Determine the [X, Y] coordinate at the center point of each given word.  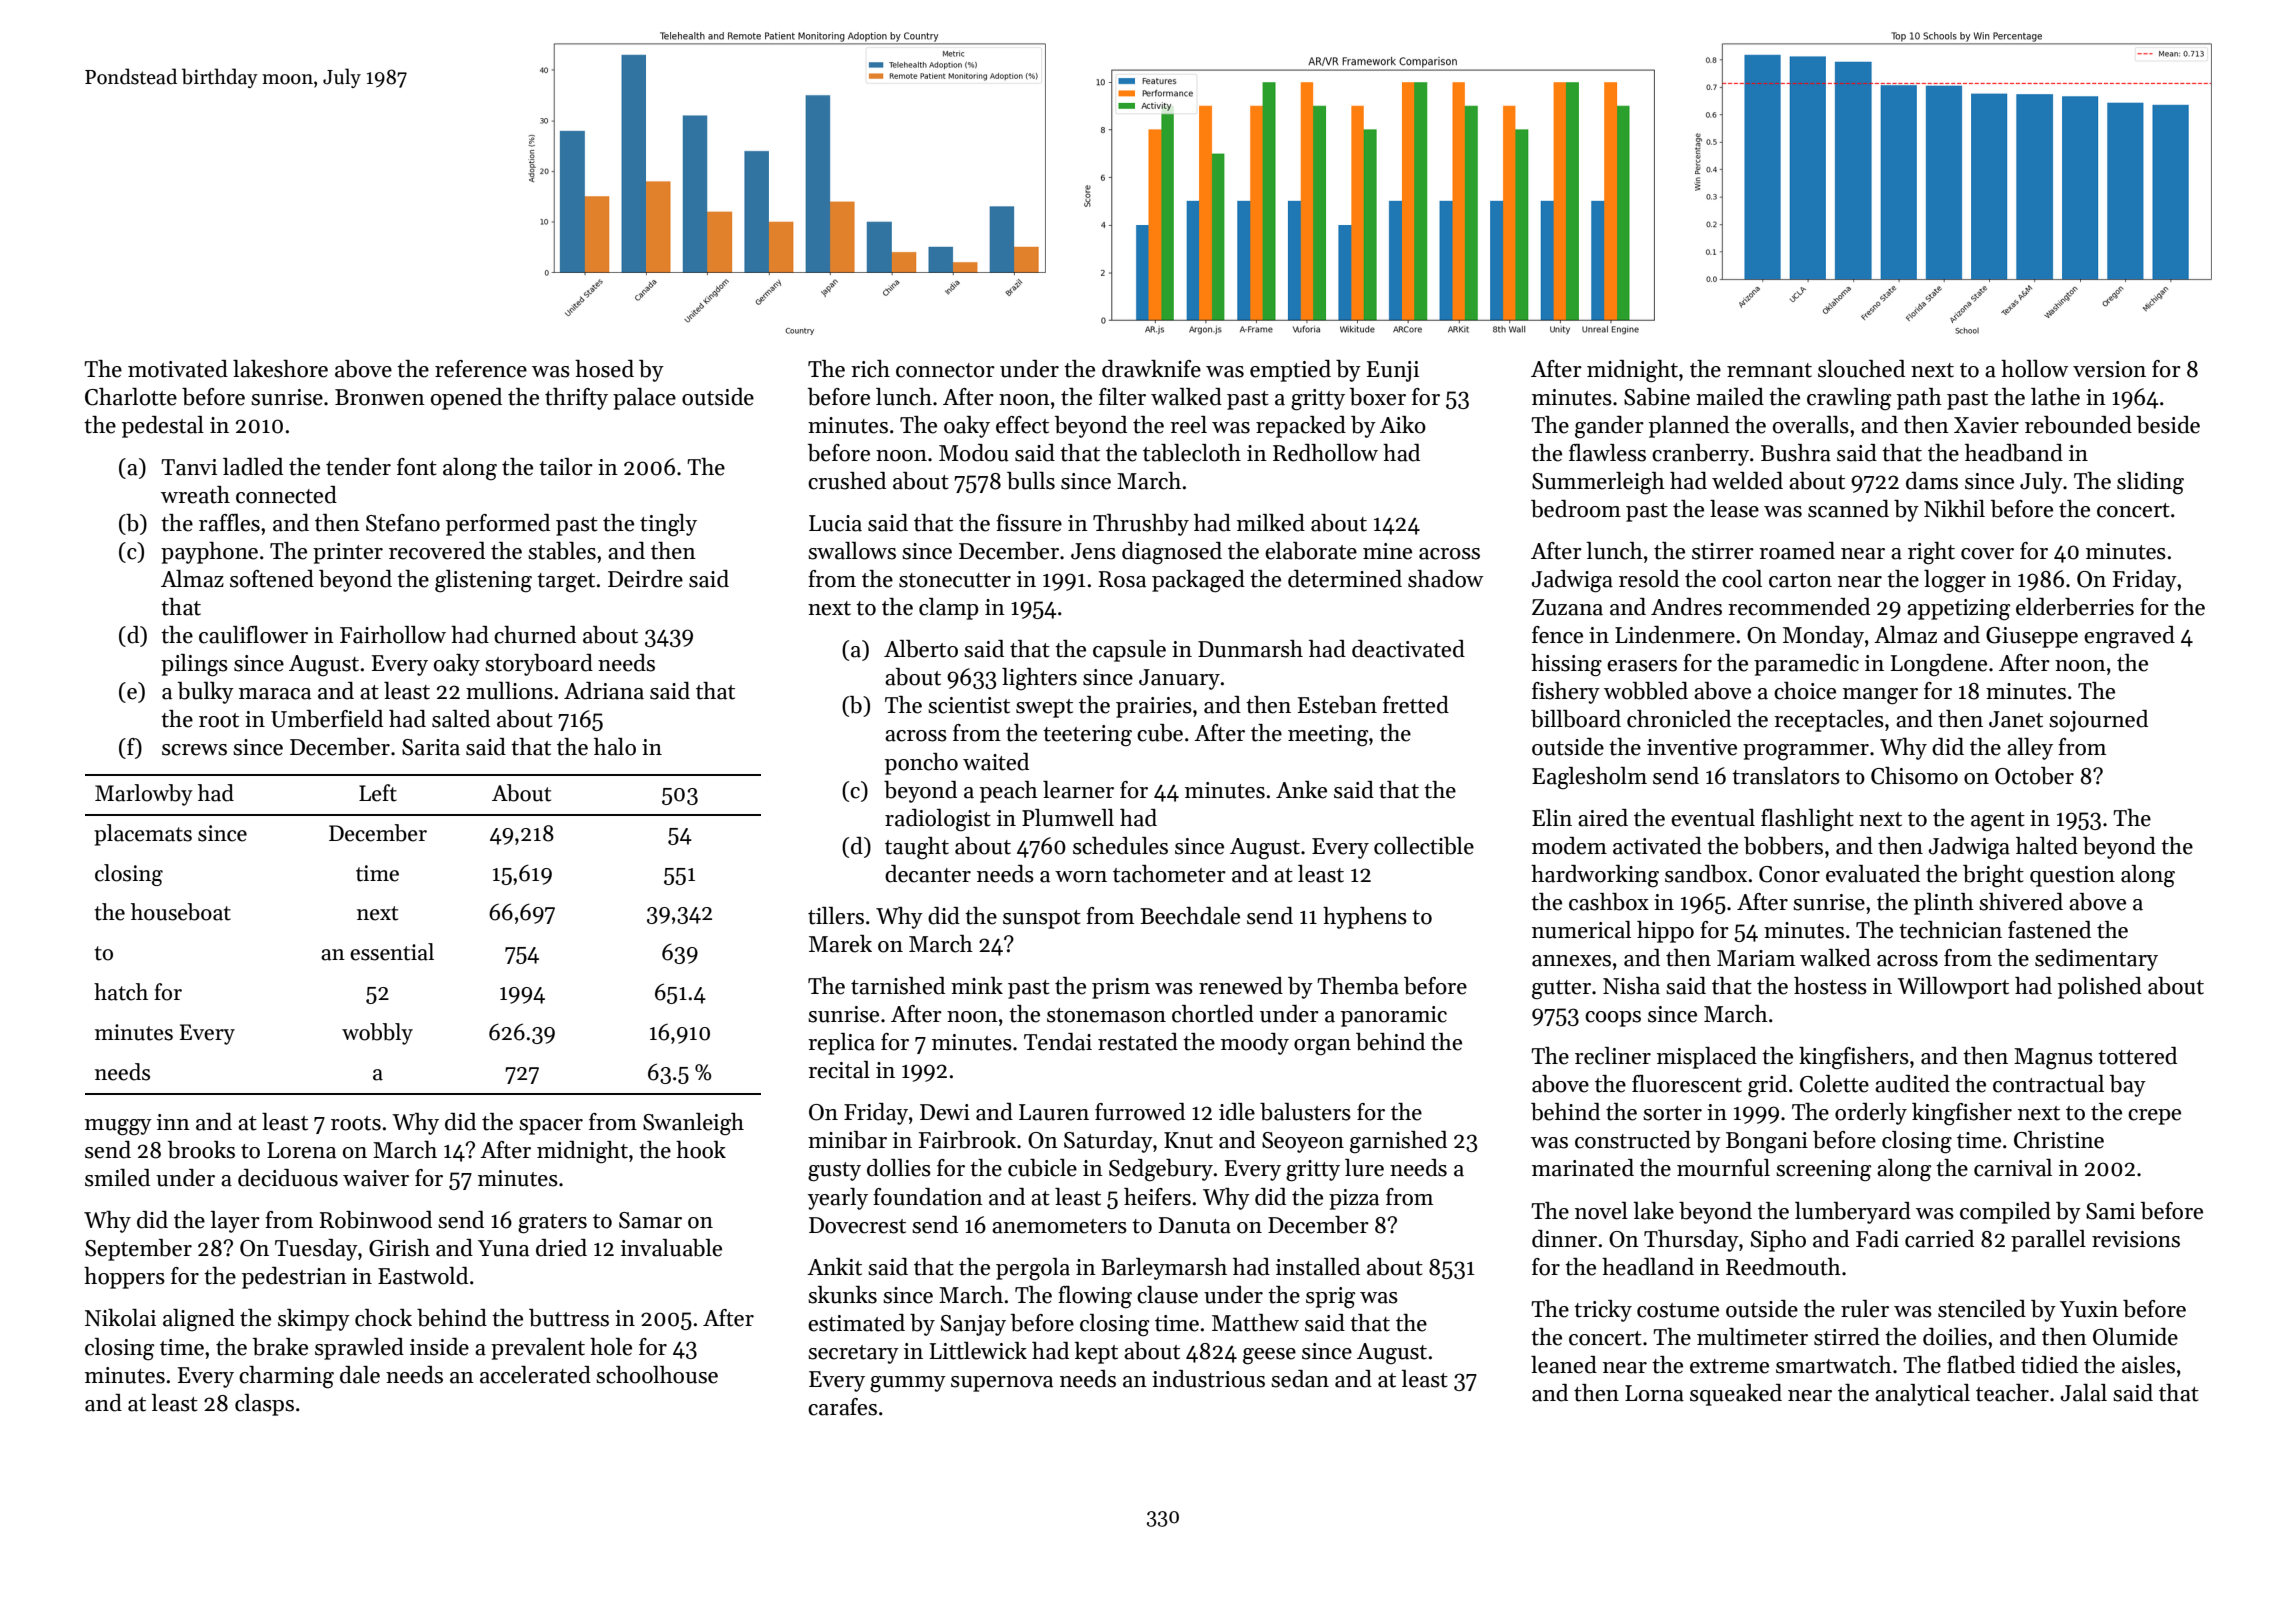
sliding [2150, 483]
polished [2100, 988]
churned [535, 635]
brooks [201, 1150]
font [417, 467]
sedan [1300, 1379]
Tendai [1058, 1042]
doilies [1955, 1337]
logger [1955, 581]
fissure [1029, 523]
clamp [949, 609]
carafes [842, 1407]
